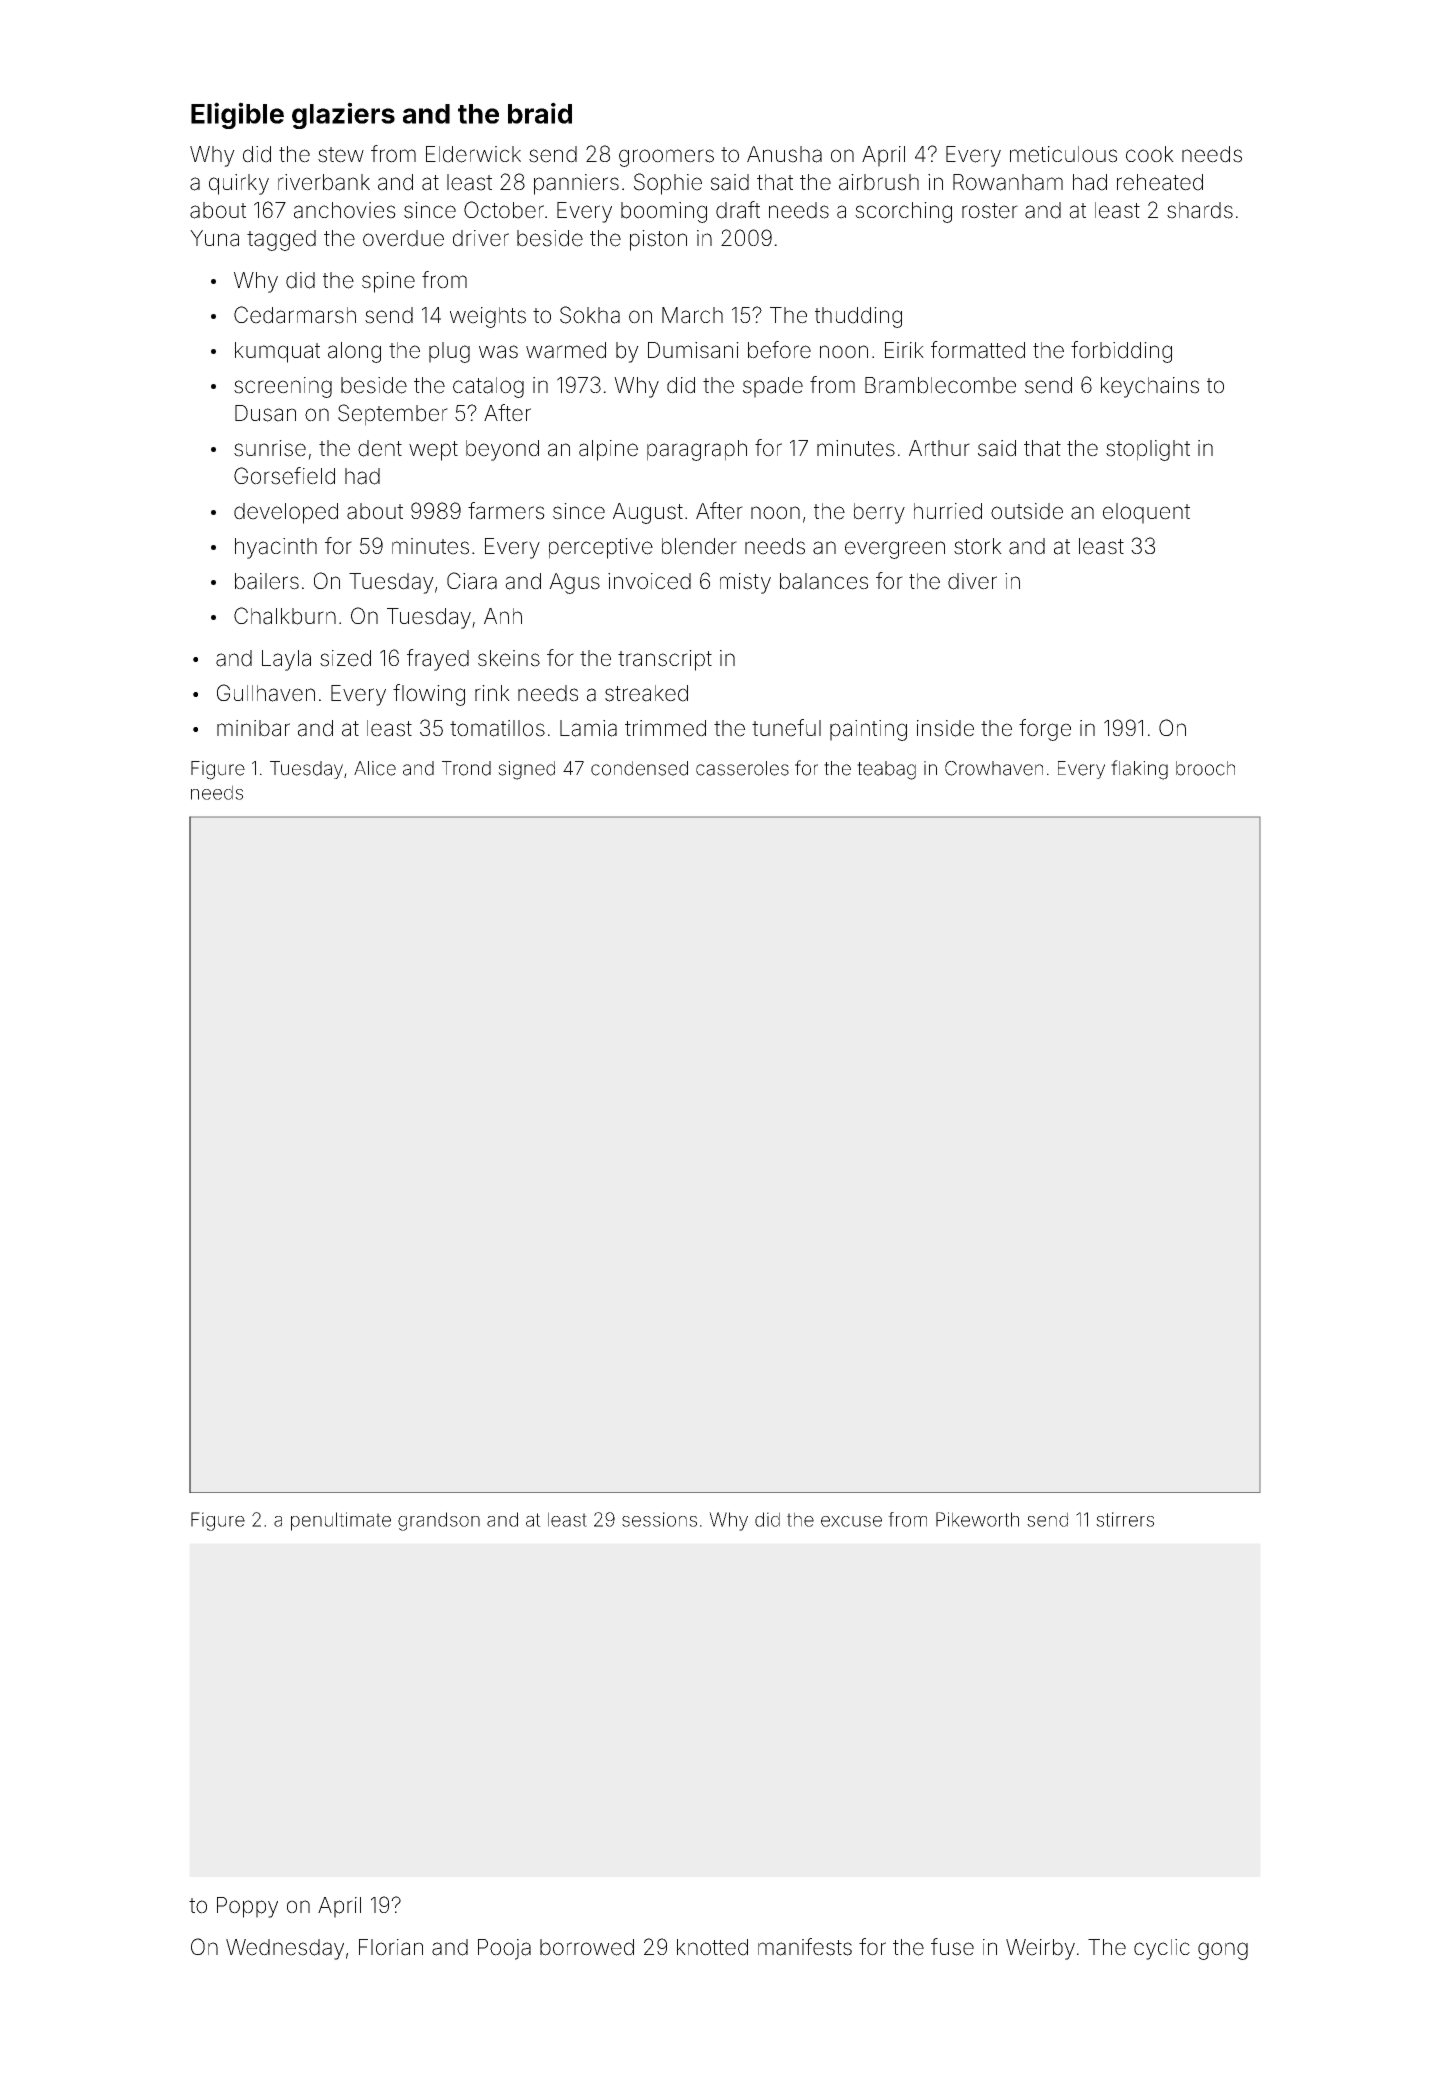 The width and height of the image is (1450, 2100). Describe the element at coordinates (972, 581) in the image. I see `diver` at that location.
